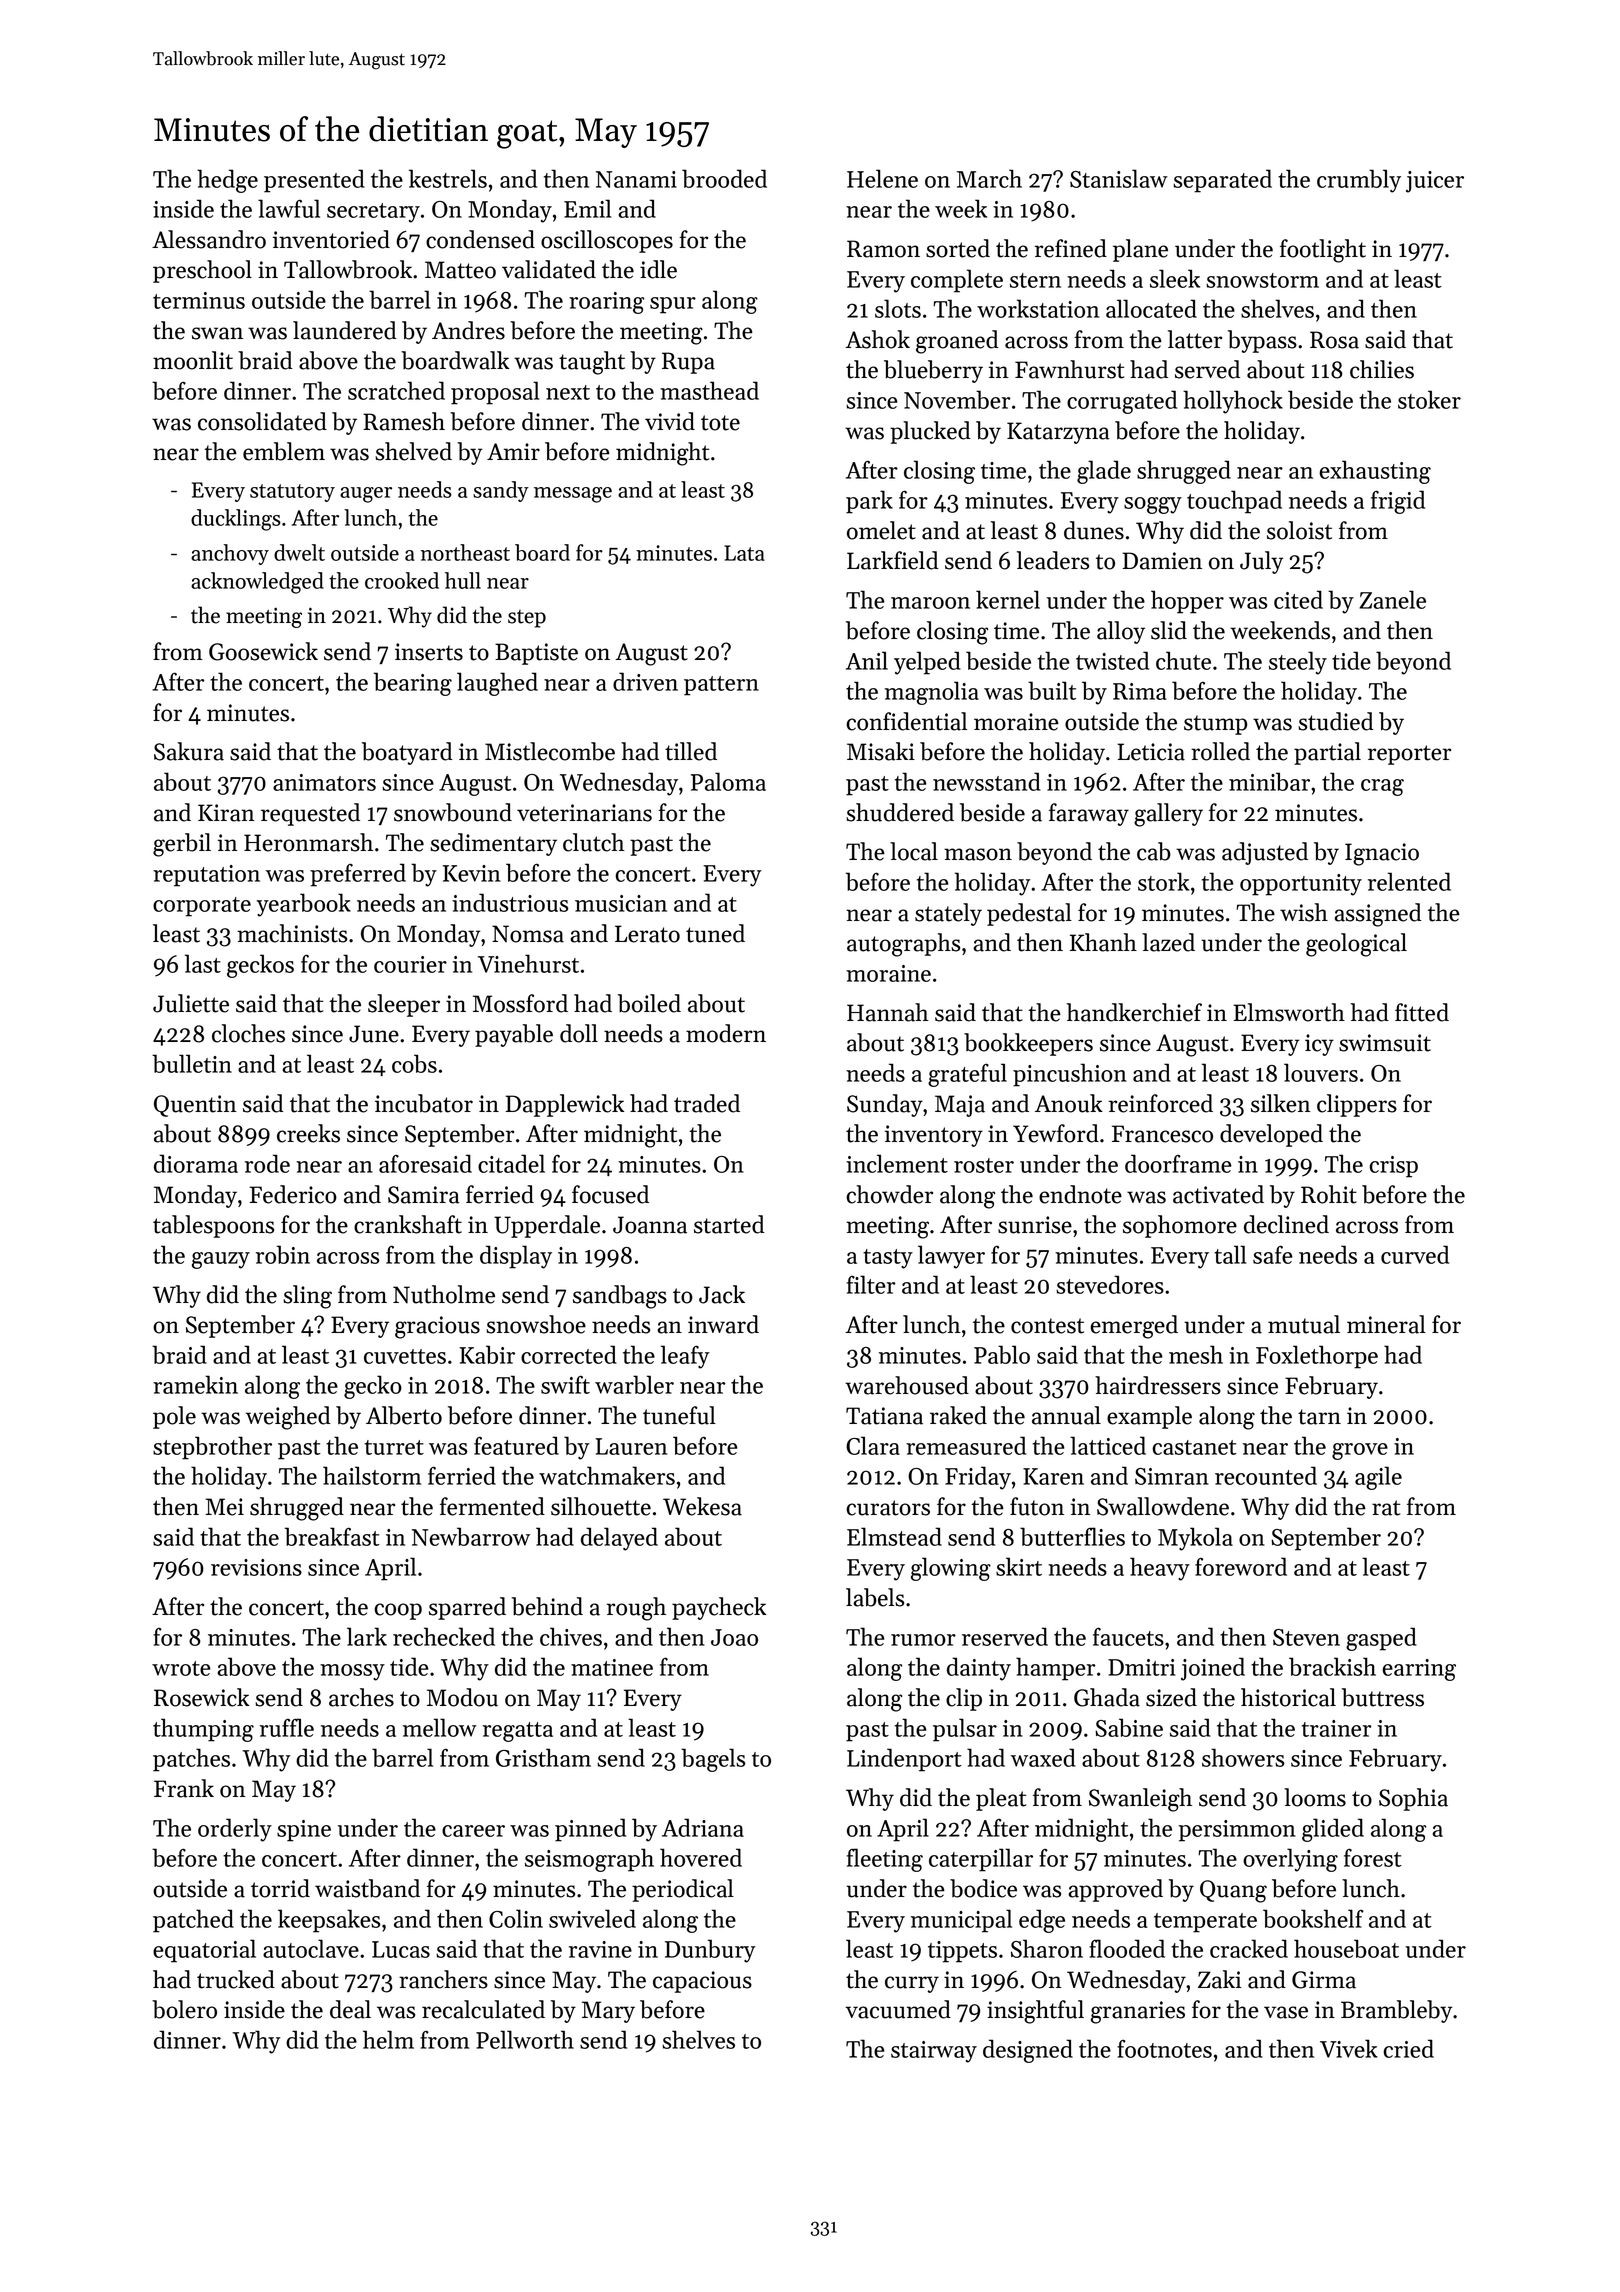  What do you see at coordinates (267, 1163) in the image?
I see `rode` at bounding box center [267, 1163].
